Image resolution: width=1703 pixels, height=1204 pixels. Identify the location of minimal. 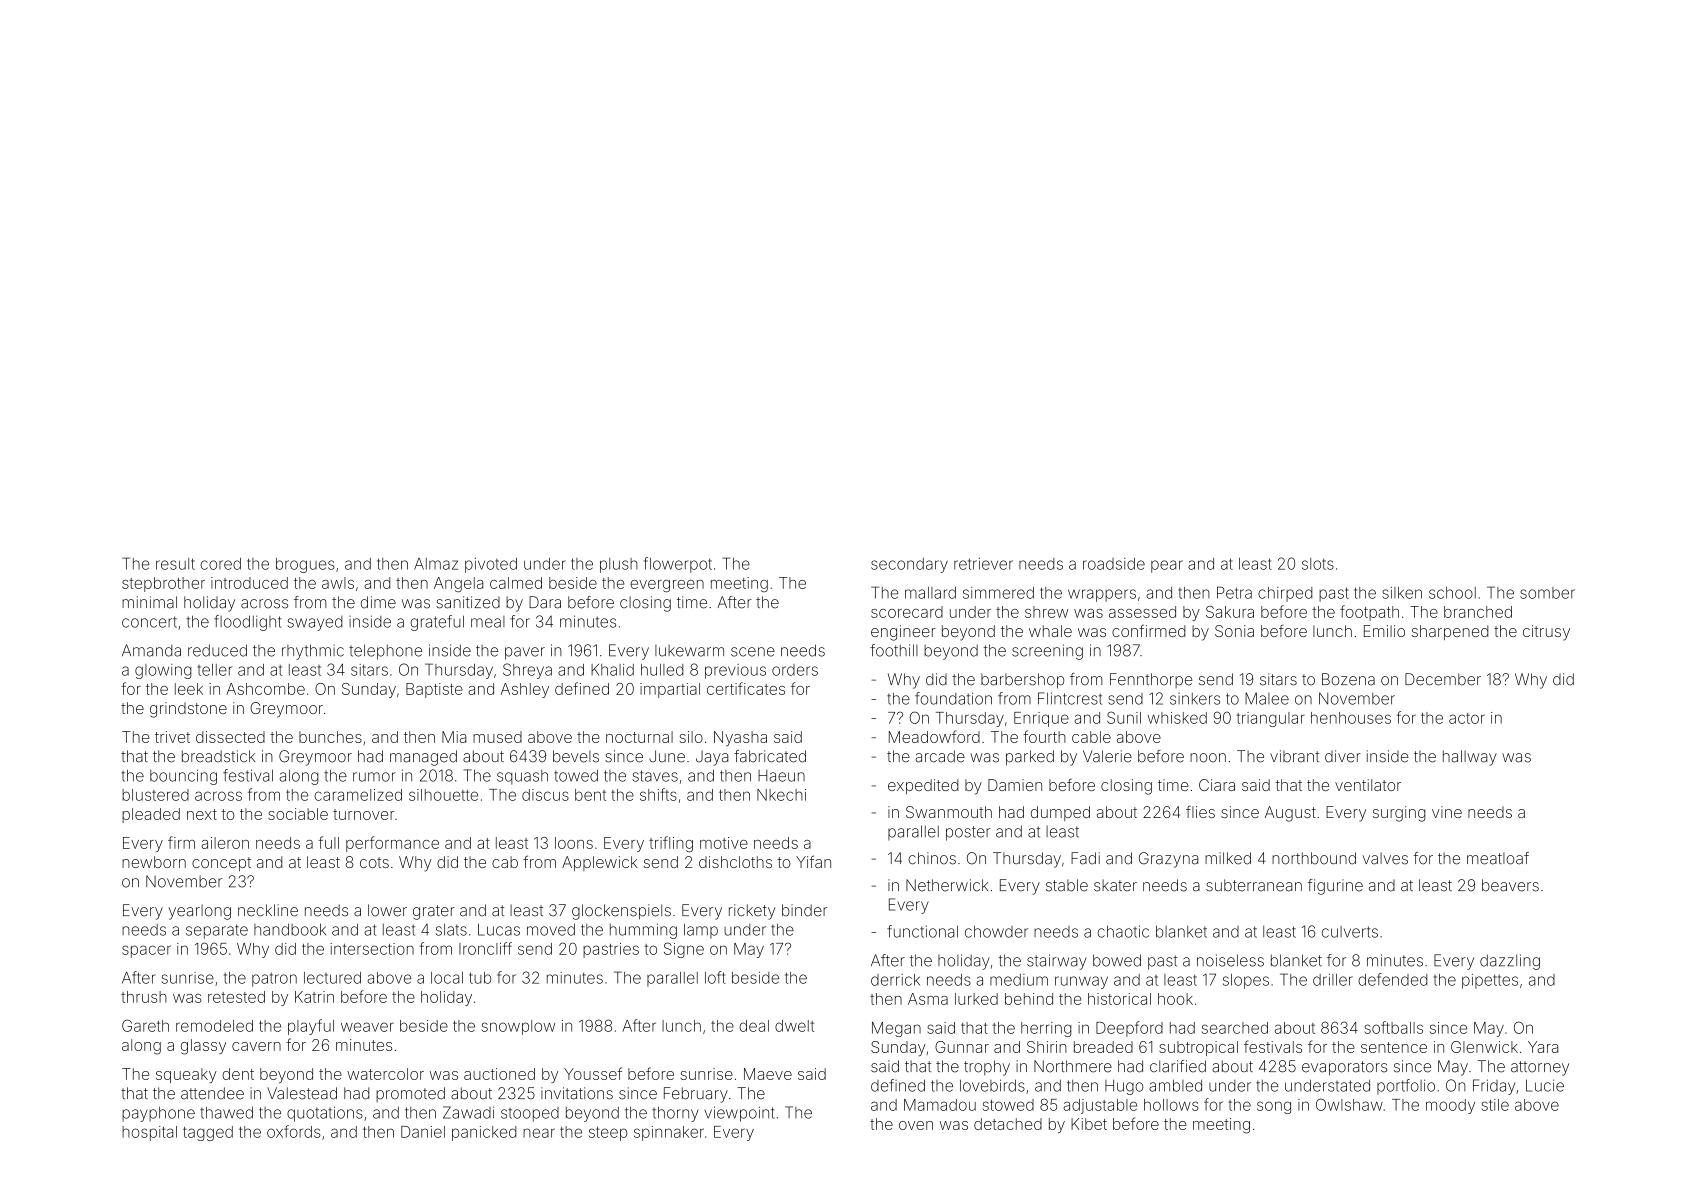
(149, 602).
